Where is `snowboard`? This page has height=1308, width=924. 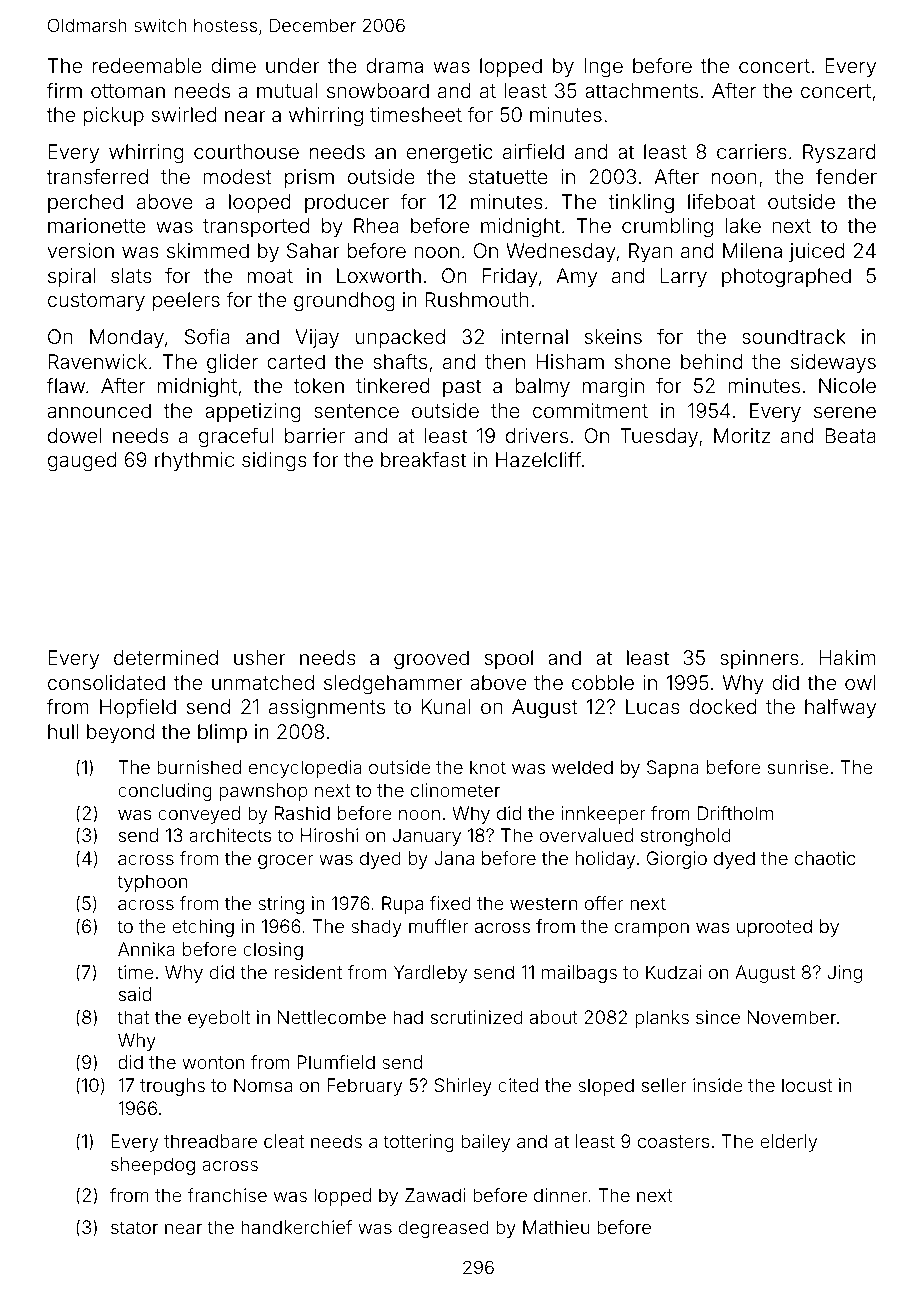 snowboard is located at coordinates (378, 90).
